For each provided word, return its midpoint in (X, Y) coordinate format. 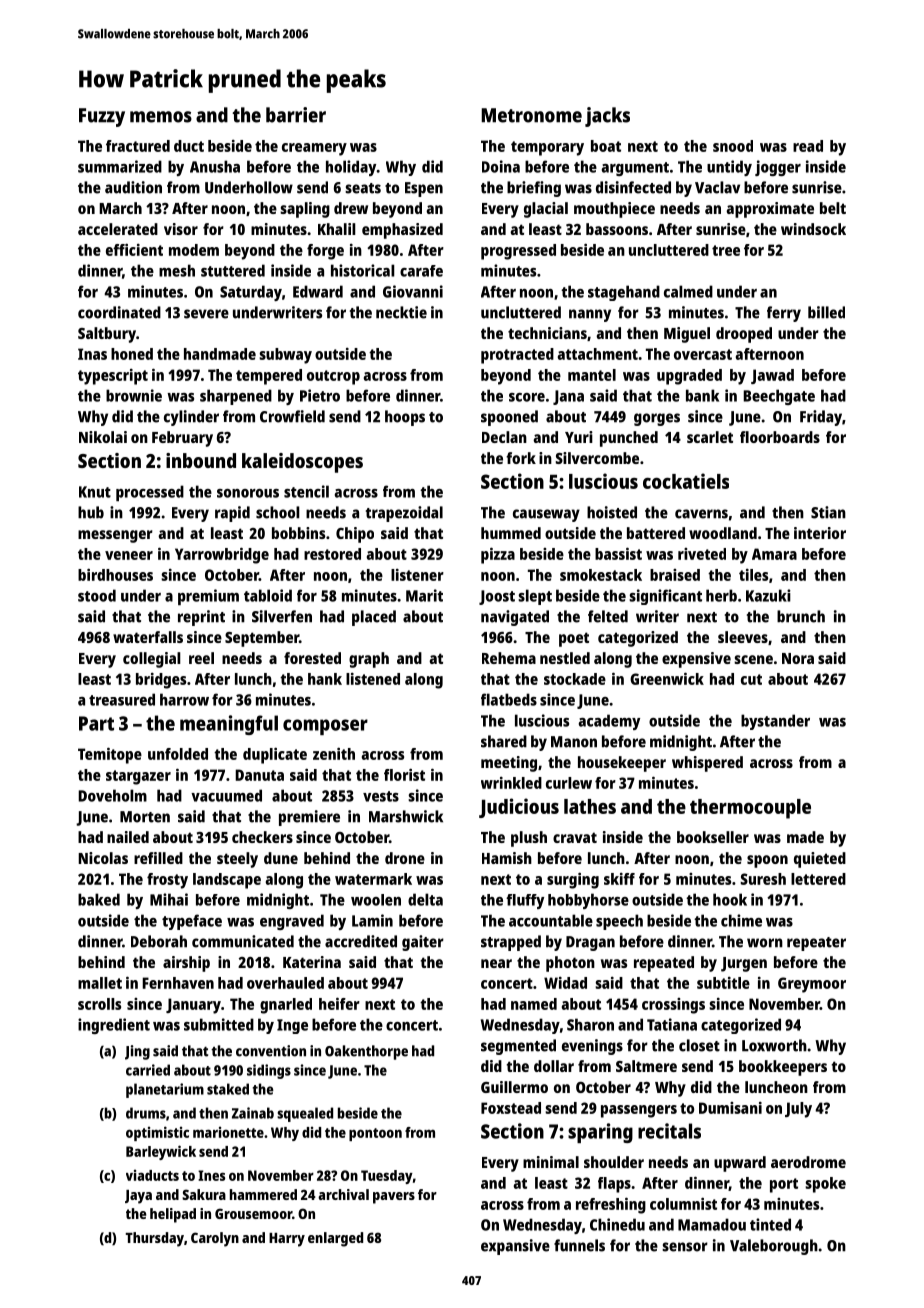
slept (535, 597)
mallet (100, 983)
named (534, 1004)
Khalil (337, 229)
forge (325, 252)
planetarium (165, 1090)
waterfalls (148, 637)
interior (820, 533)
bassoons (617, 229)
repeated (664, 964)
